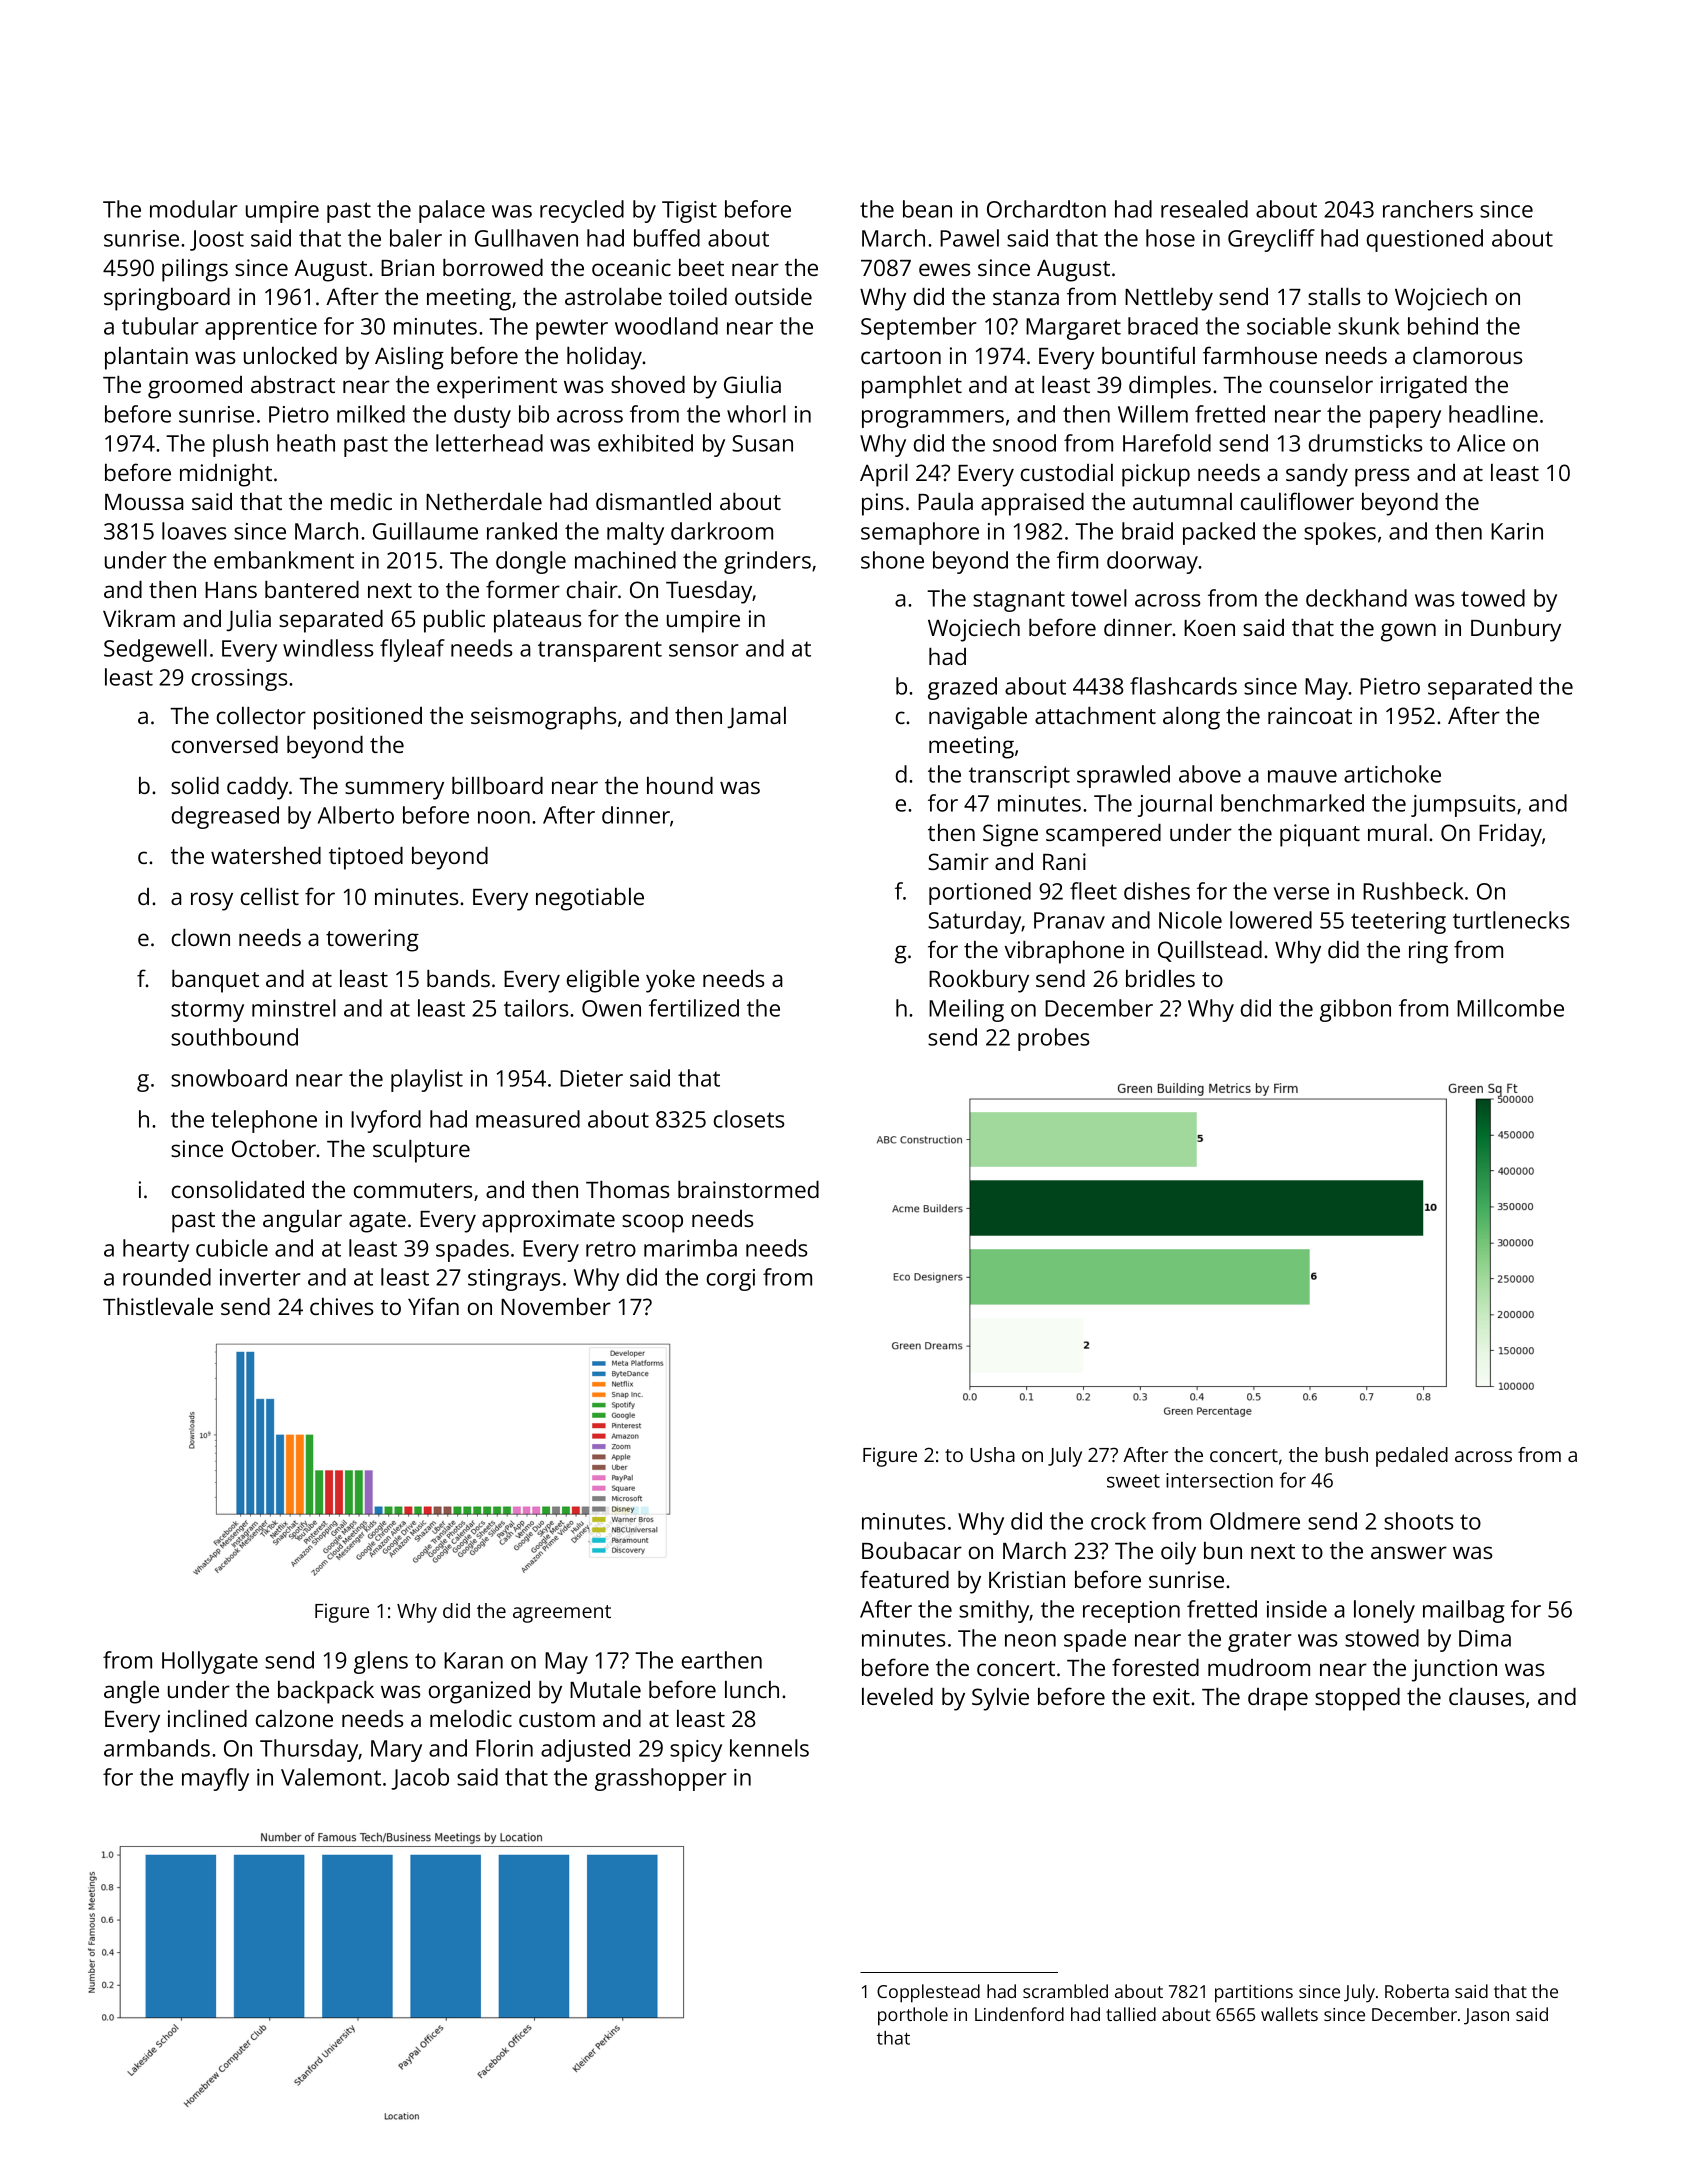 The height and width of the image is (2178, 1683). I want to click on pilings, so click(195, 270).
